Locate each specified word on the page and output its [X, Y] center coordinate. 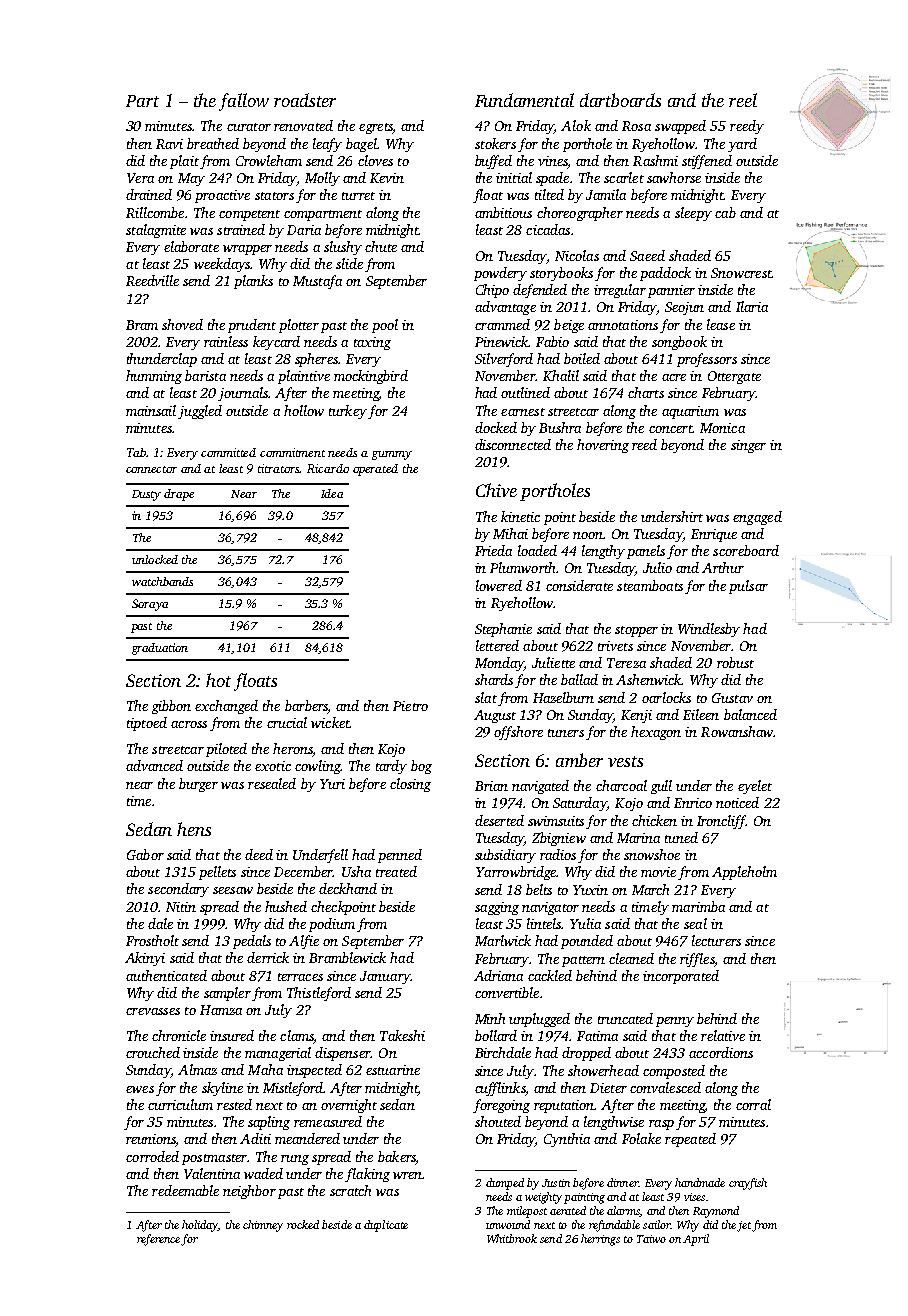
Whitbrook [512, 1238]
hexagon [656, 733]
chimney [263, 1226]
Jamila [606, 194]
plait [184, 162]
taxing [372, 343]
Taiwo [651, 1239]
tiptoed [147, 724]
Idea [332, 493]
